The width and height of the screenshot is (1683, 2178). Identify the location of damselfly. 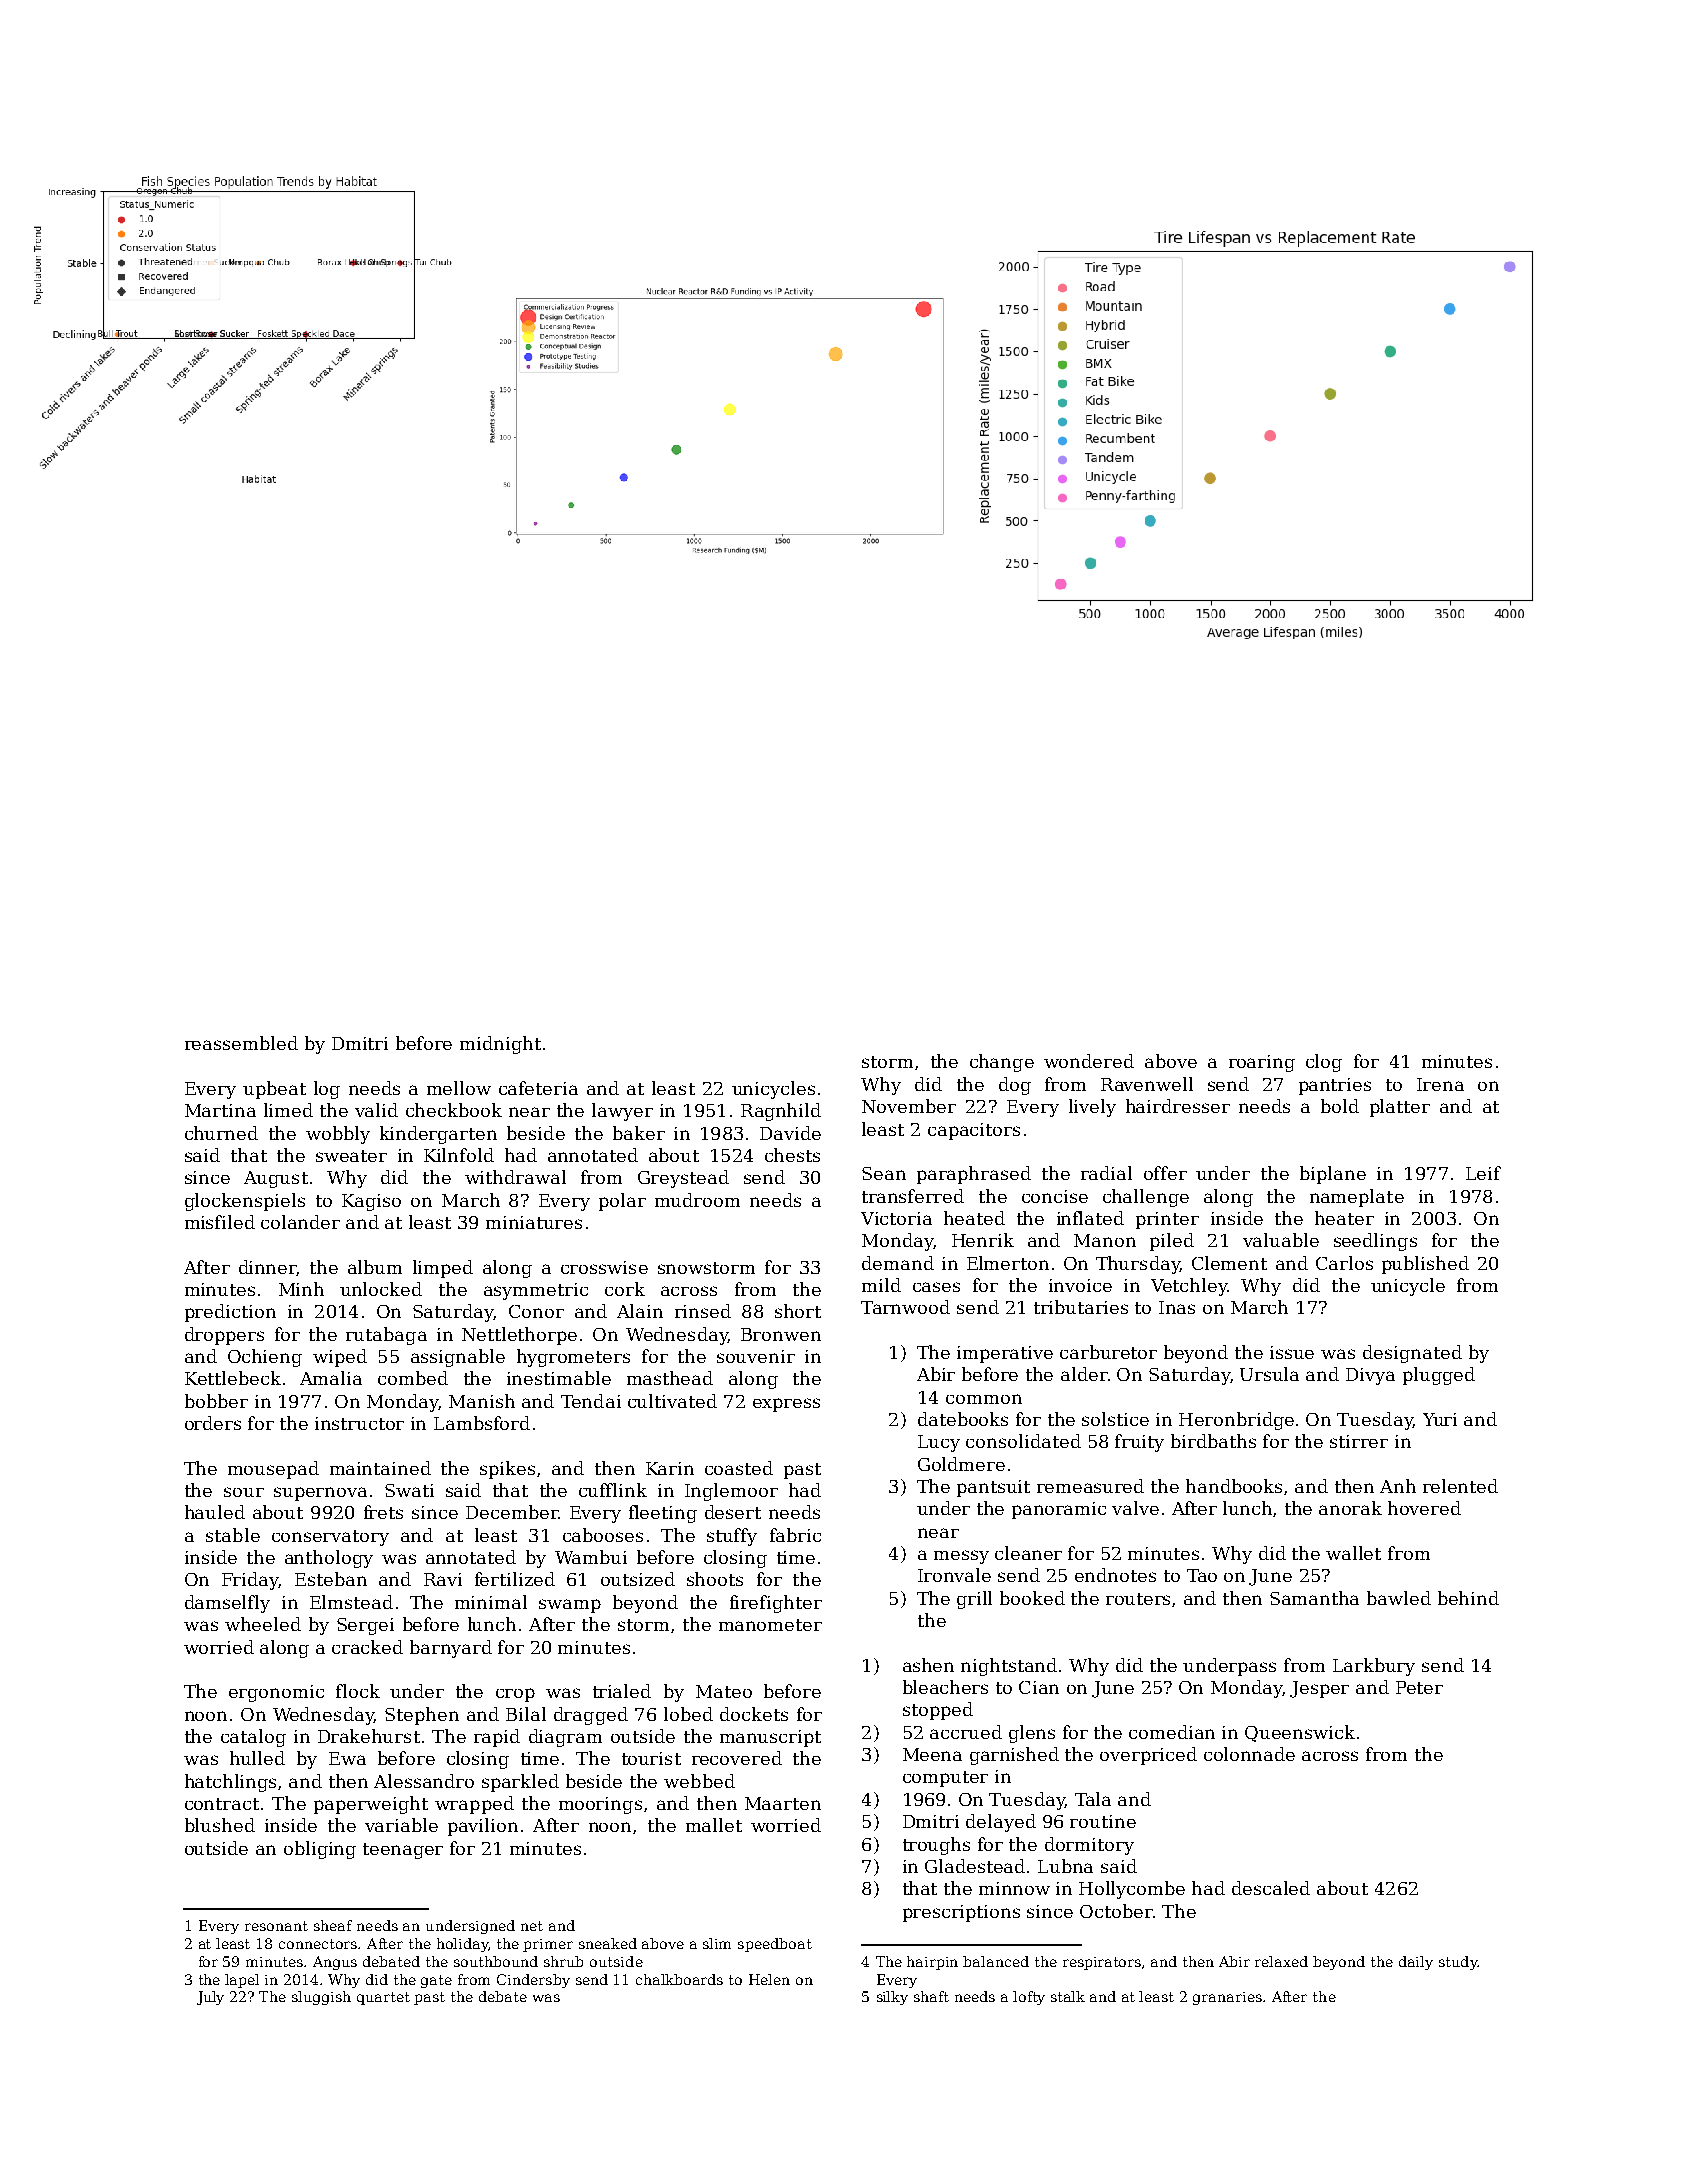
(227, 1604).
